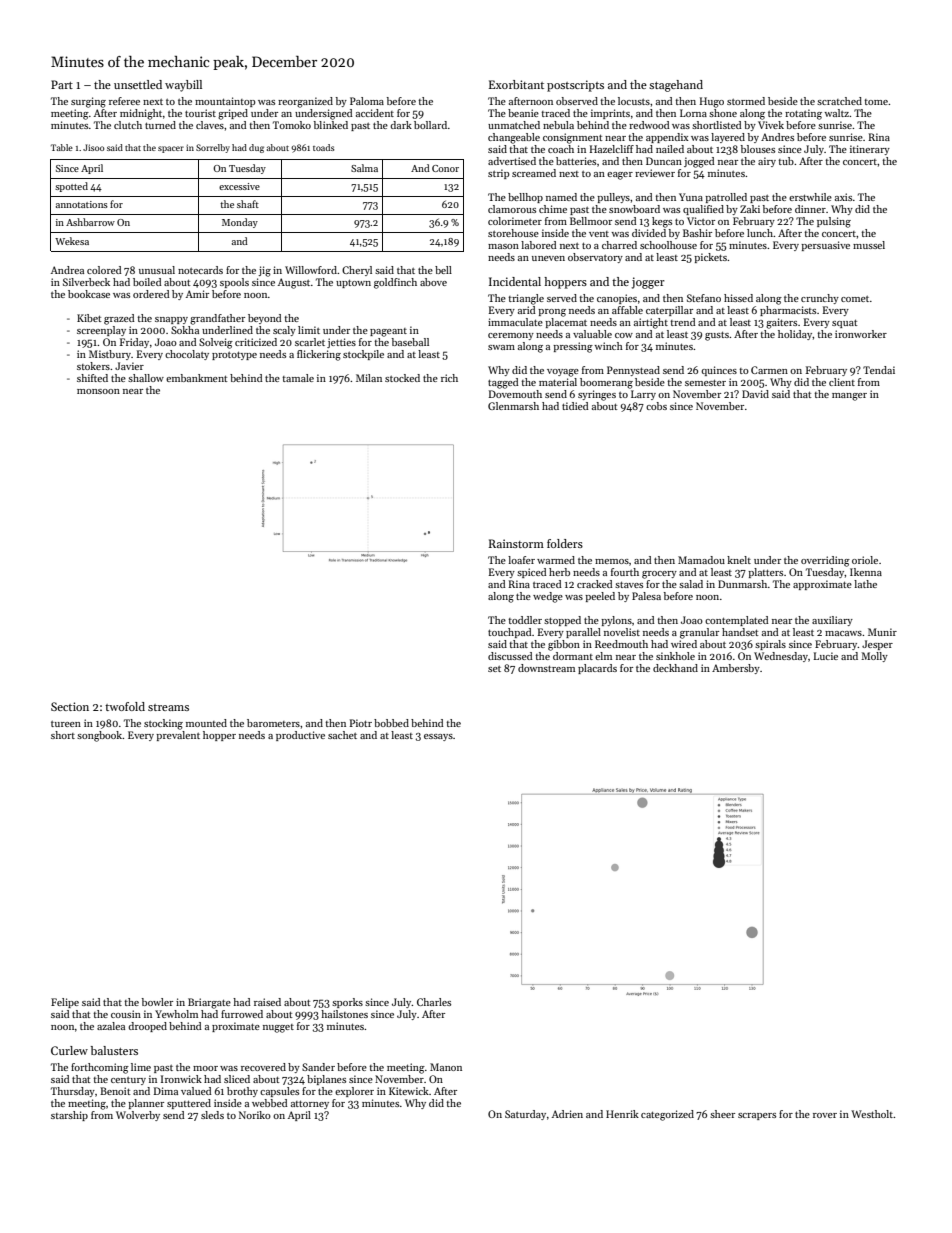 This screenshot has height=1233, width=952. Describe the element at coordinates (755, 394) in the screenshot. I see `David` at that location.
